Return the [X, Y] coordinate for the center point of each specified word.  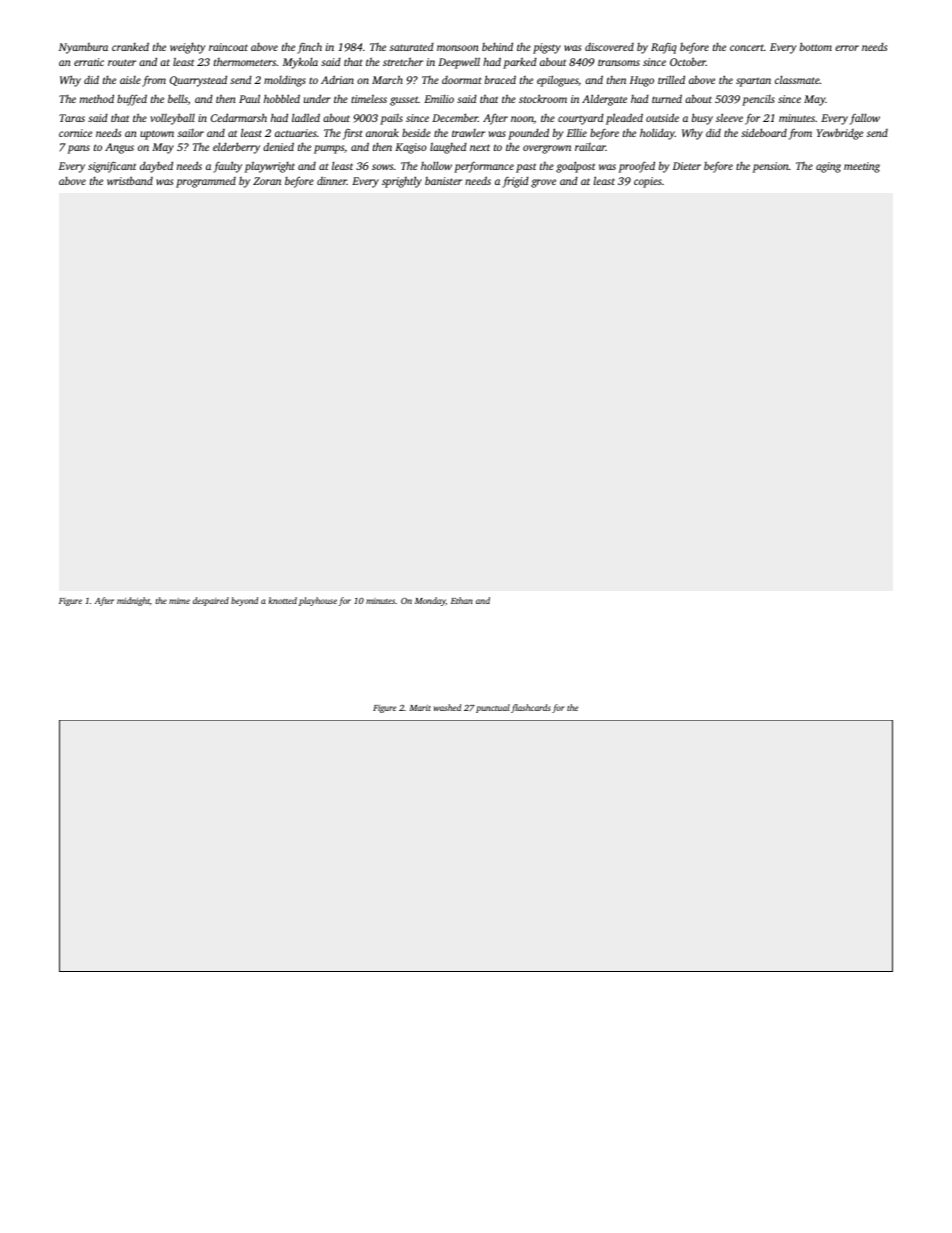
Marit [420, 708]
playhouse [318, 601]
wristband [130, 180]
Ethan [462, 600]
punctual [493, 708]
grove [543, 183]
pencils [758, 100]
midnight [133, 601]
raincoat [228, 47]
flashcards [531, 708]
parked [520, 63]
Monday [430, 601]
